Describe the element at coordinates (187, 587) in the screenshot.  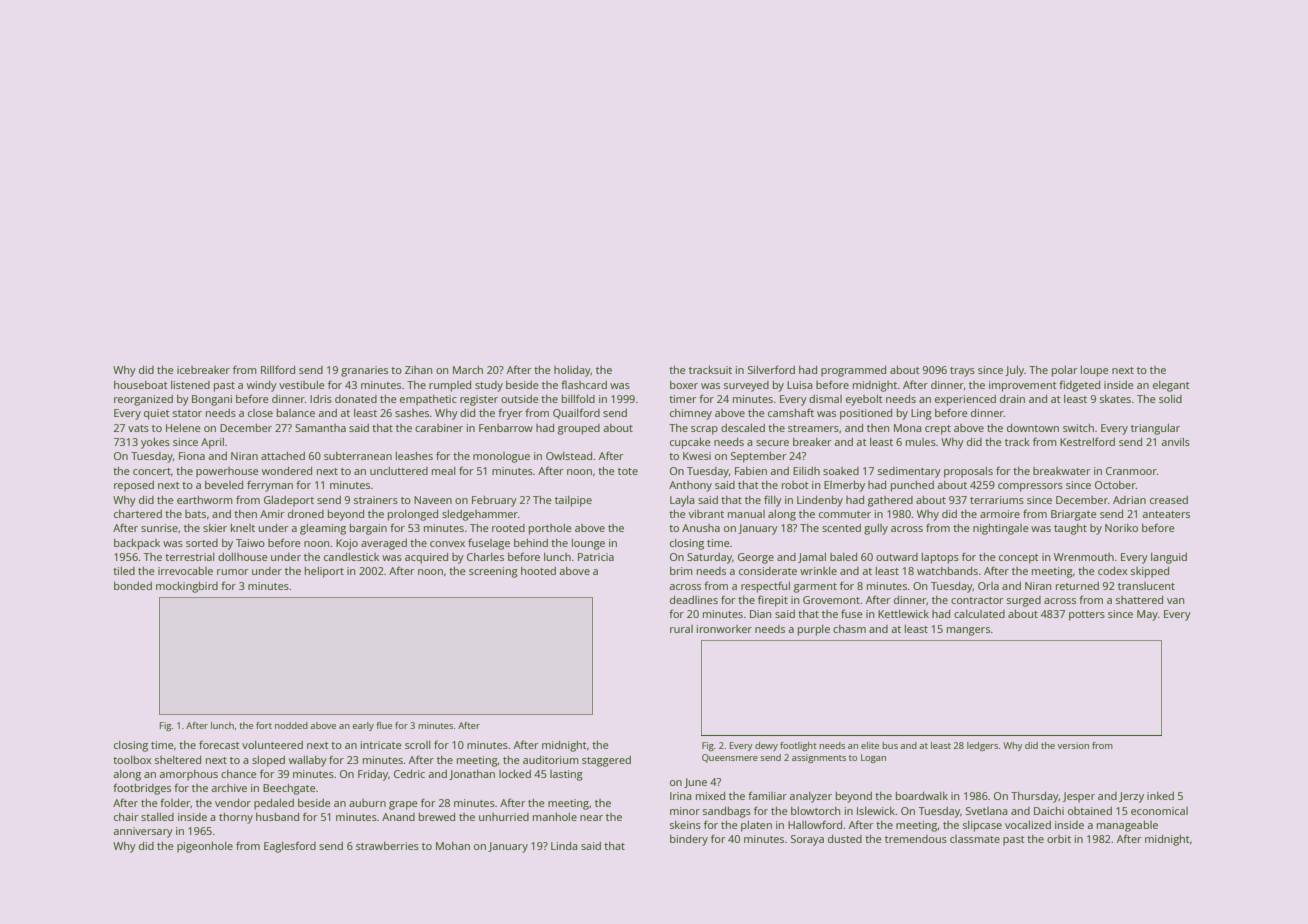
I see `mockingbird` at that location.
